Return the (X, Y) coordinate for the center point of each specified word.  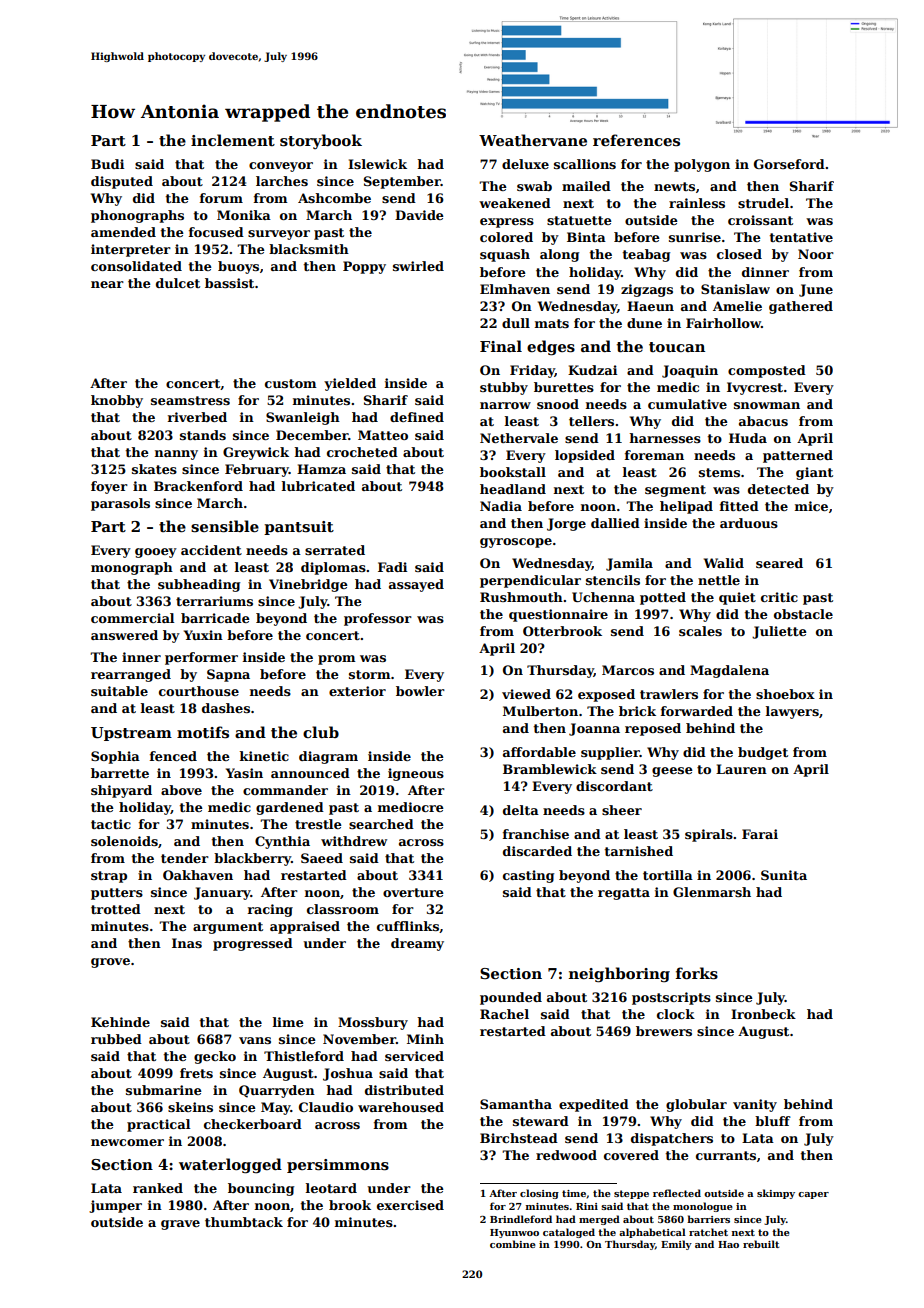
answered (124, 635)
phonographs (137, 216)
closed (739, 254)
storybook (321, 141)
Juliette (779, 632)
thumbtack (244, 1222)
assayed (416, 585)
